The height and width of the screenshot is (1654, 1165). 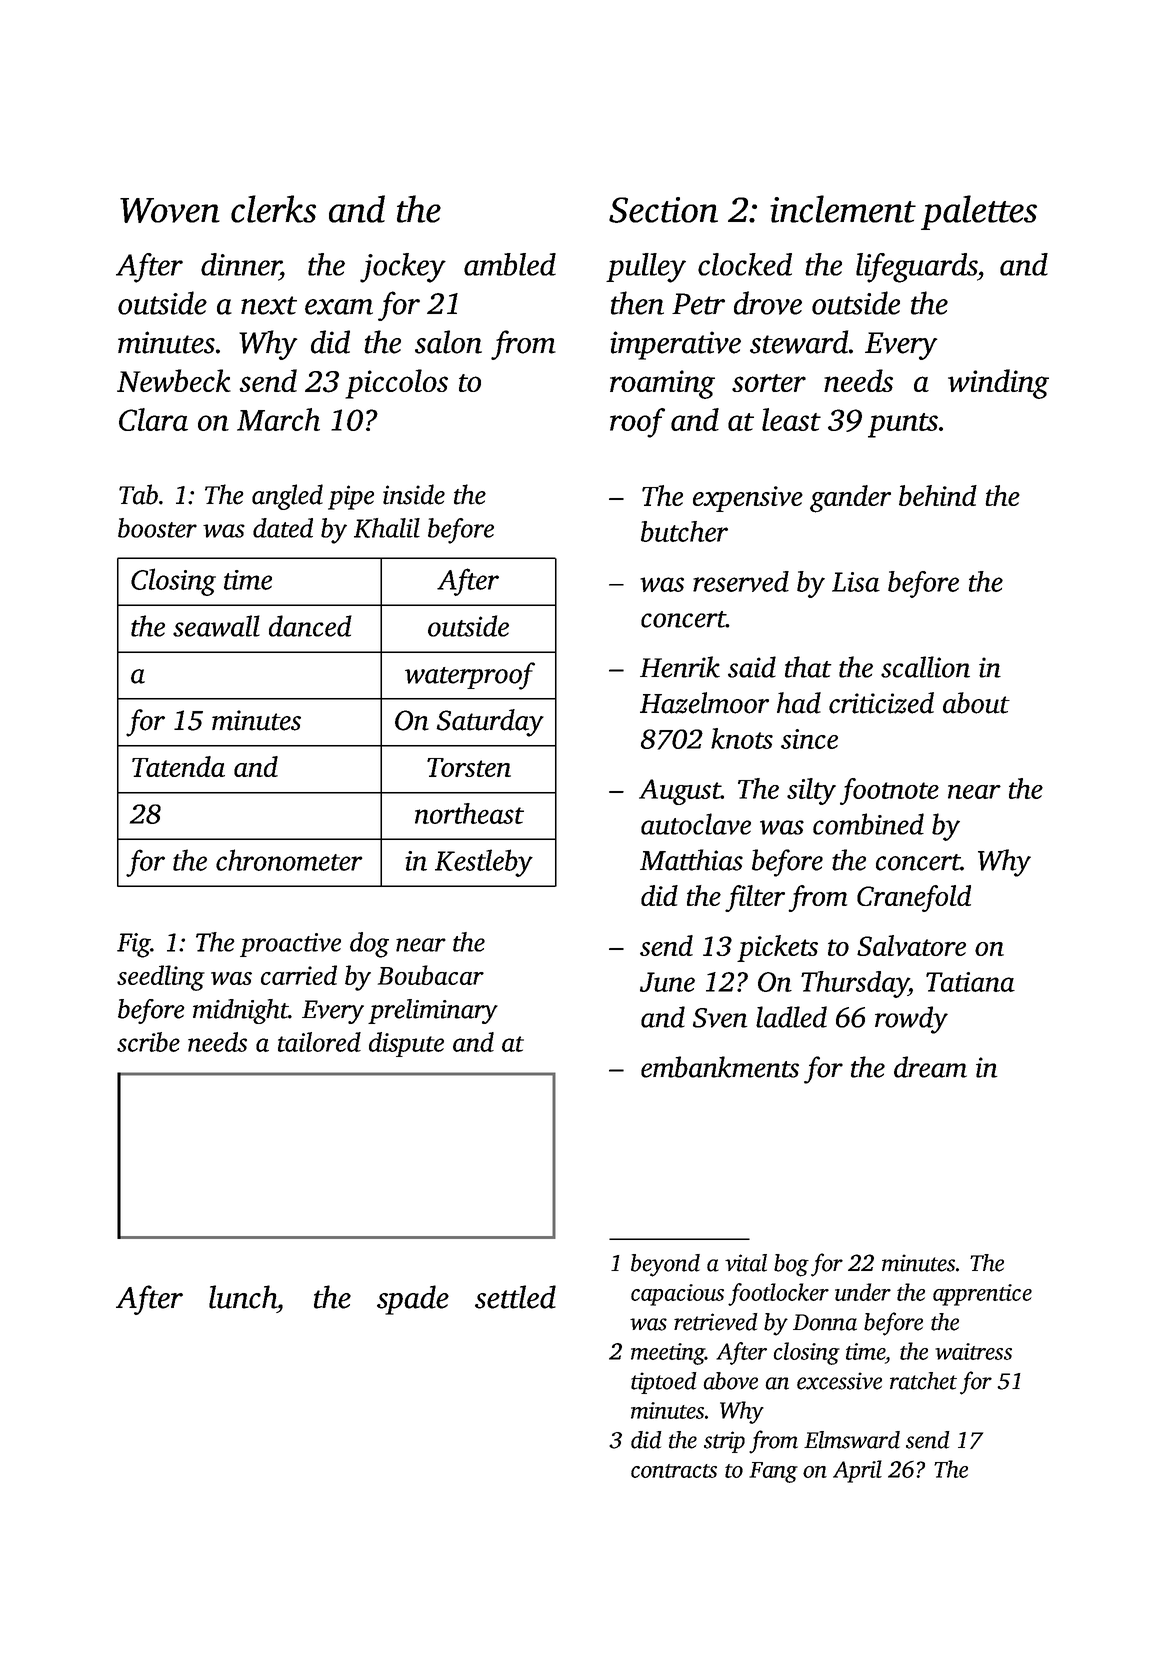 I want to click on lunch, so click(x=243, y=1297).
